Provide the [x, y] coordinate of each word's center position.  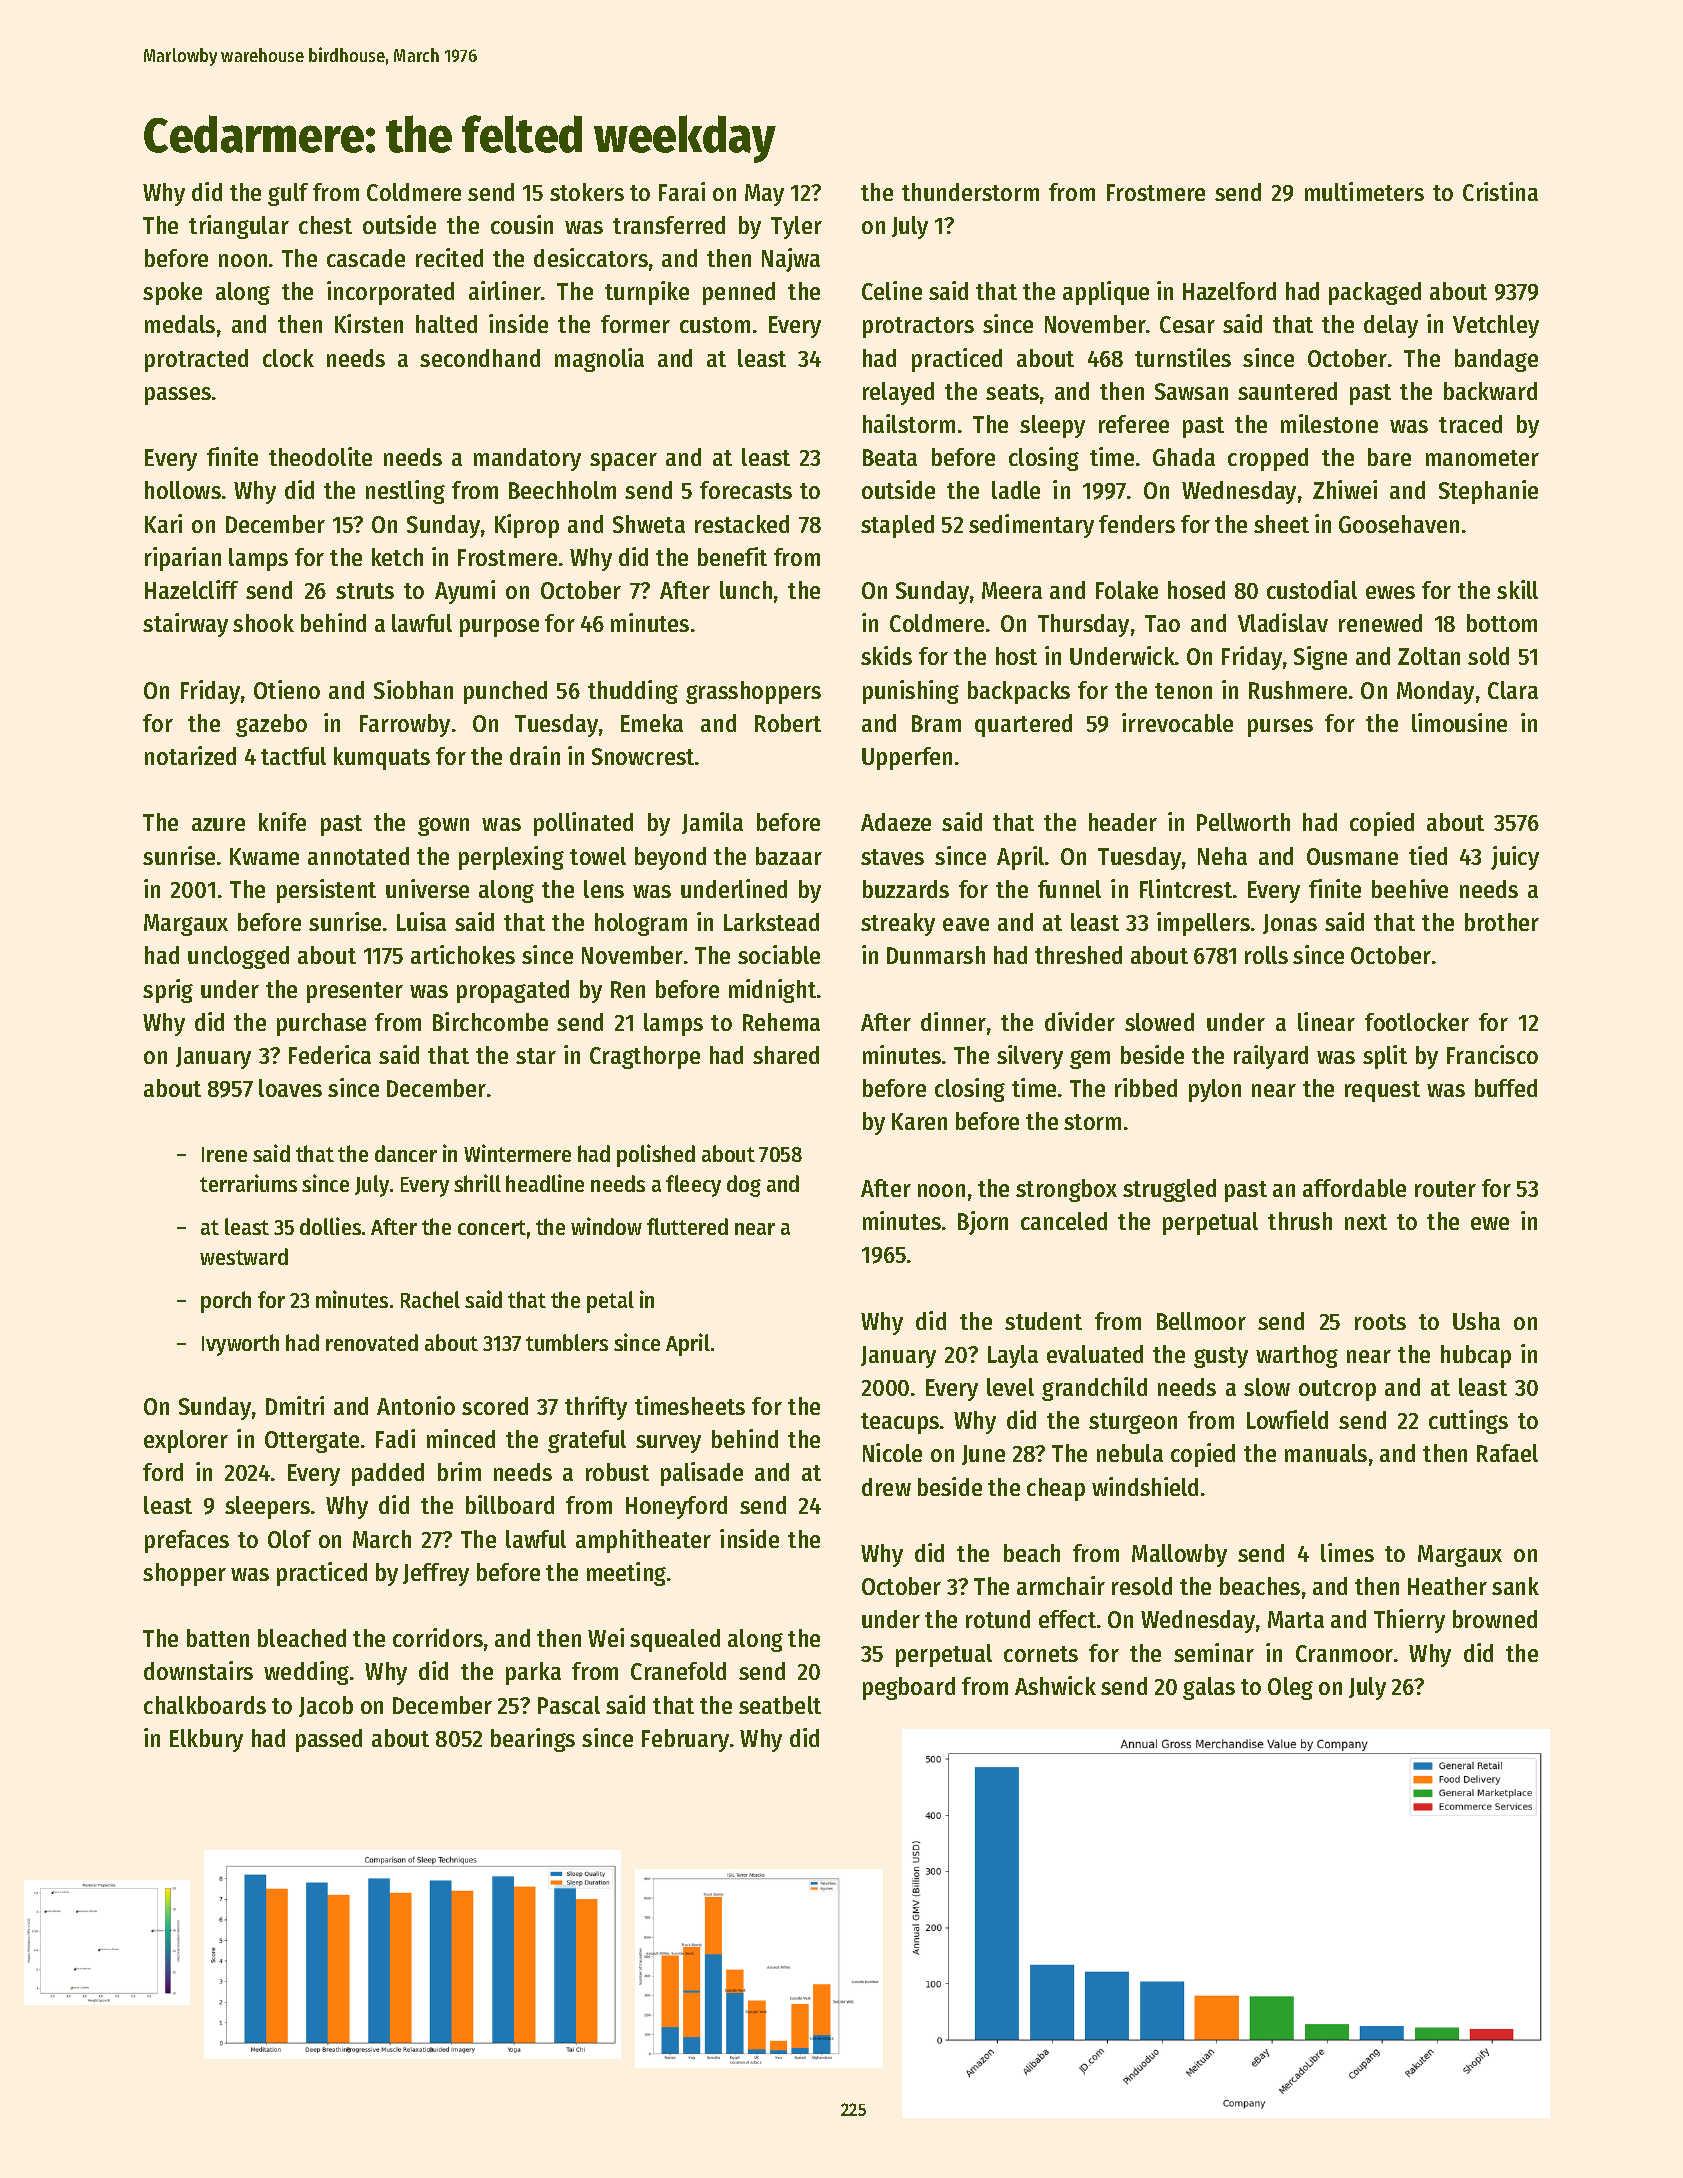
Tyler [796, 227]
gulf [288, 194]
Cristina [1500, 191]
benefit [732, 556]
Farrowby [405, 725]
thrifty [596, 1408]
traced [1470, 424]
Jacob [326, 1706]
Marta [1296, 1619]
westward [244, 1256]
